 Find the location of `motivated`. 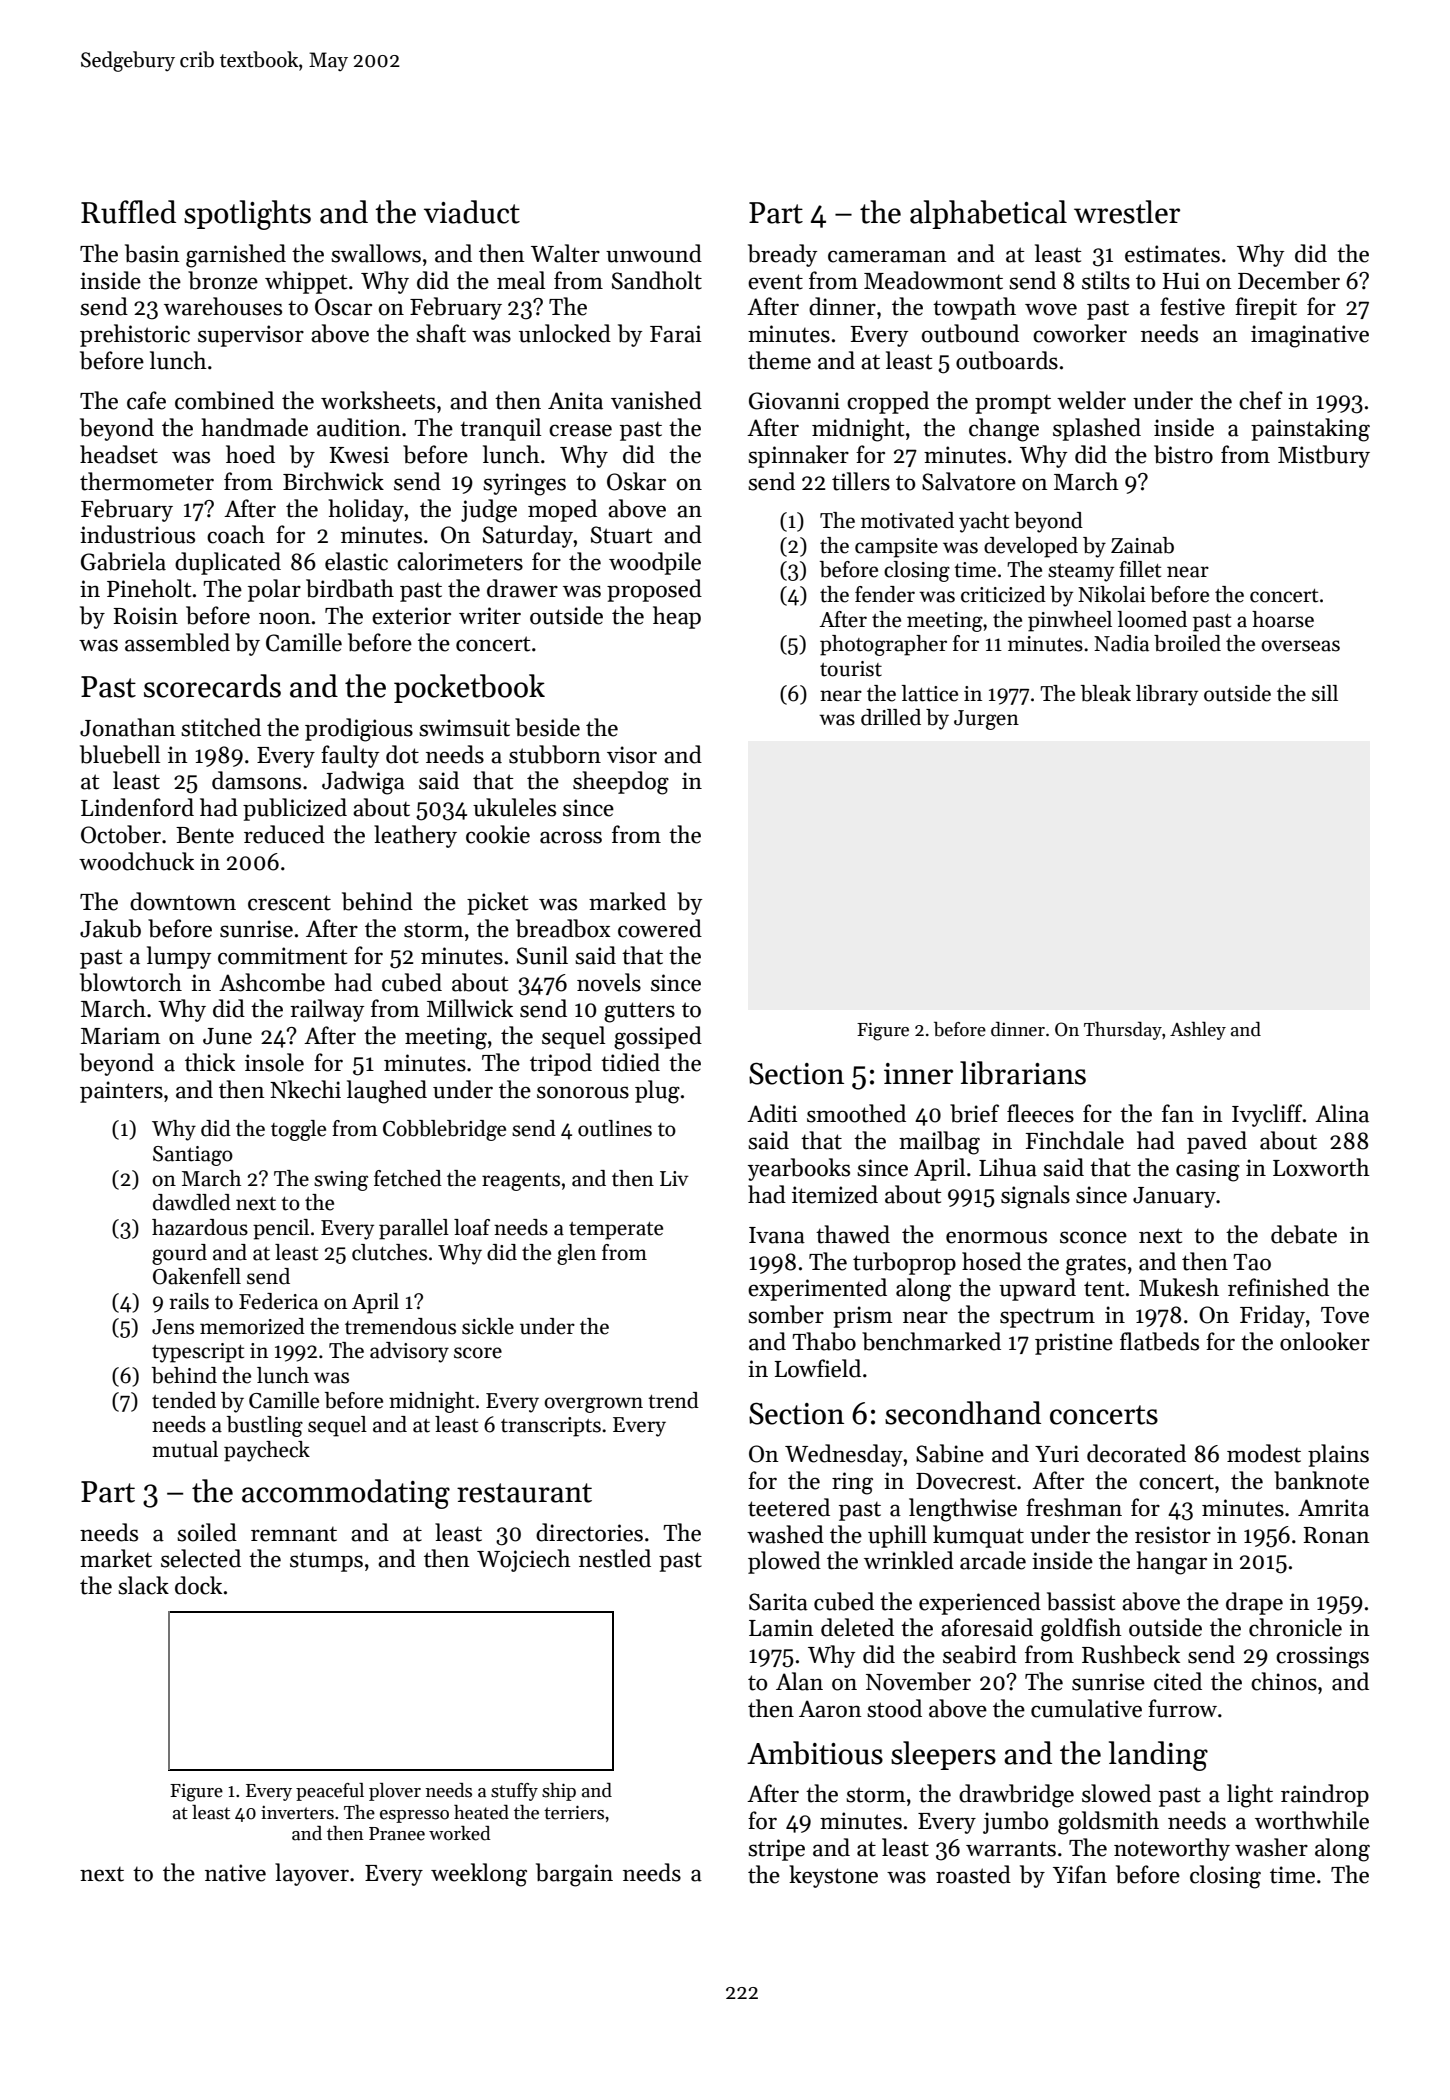

motivated is located at coordinates (907, 520).
